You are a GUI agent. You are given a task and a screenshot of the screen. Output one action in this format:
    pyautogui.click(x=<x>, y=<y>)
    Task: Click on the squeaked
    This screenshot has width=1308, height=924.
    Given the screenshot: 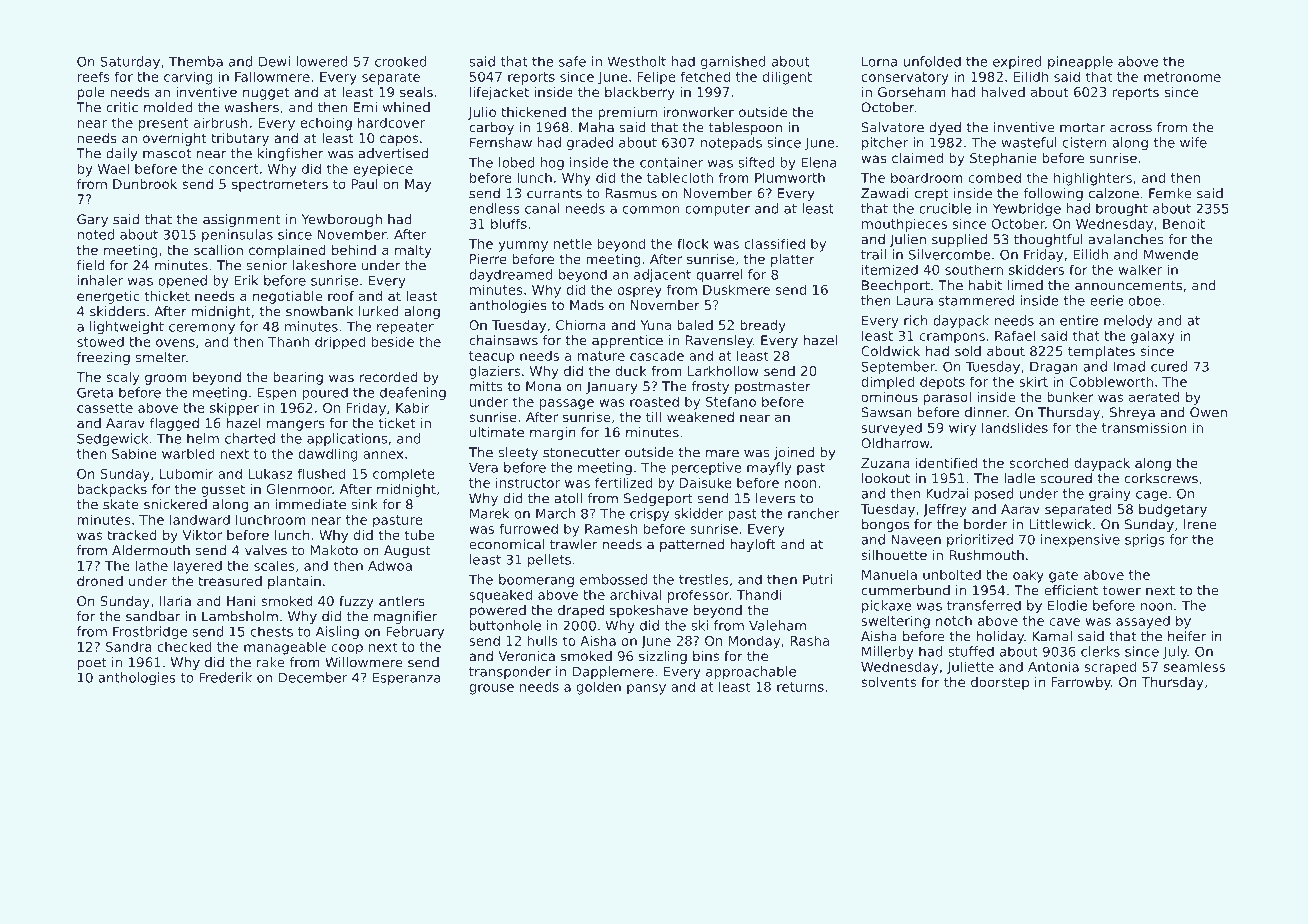 What is the action you would take?
    pyautogui.click(x=500, y=596)
